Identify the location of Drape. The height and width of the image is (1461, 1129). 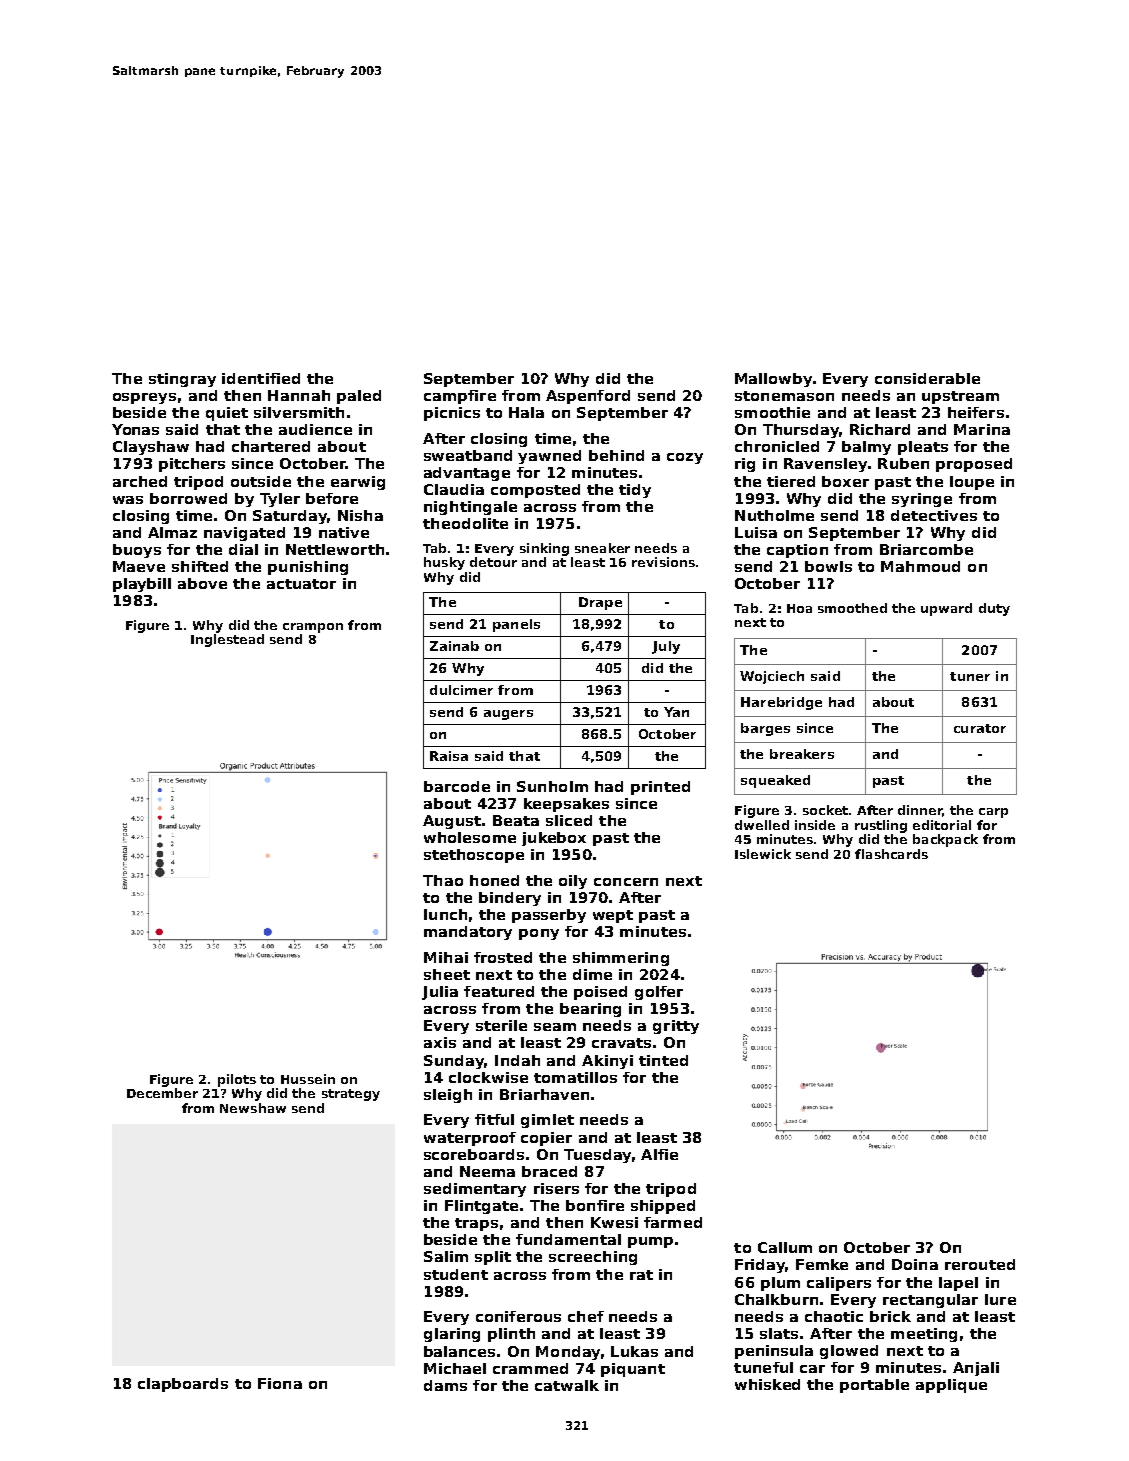
(600, 603).
